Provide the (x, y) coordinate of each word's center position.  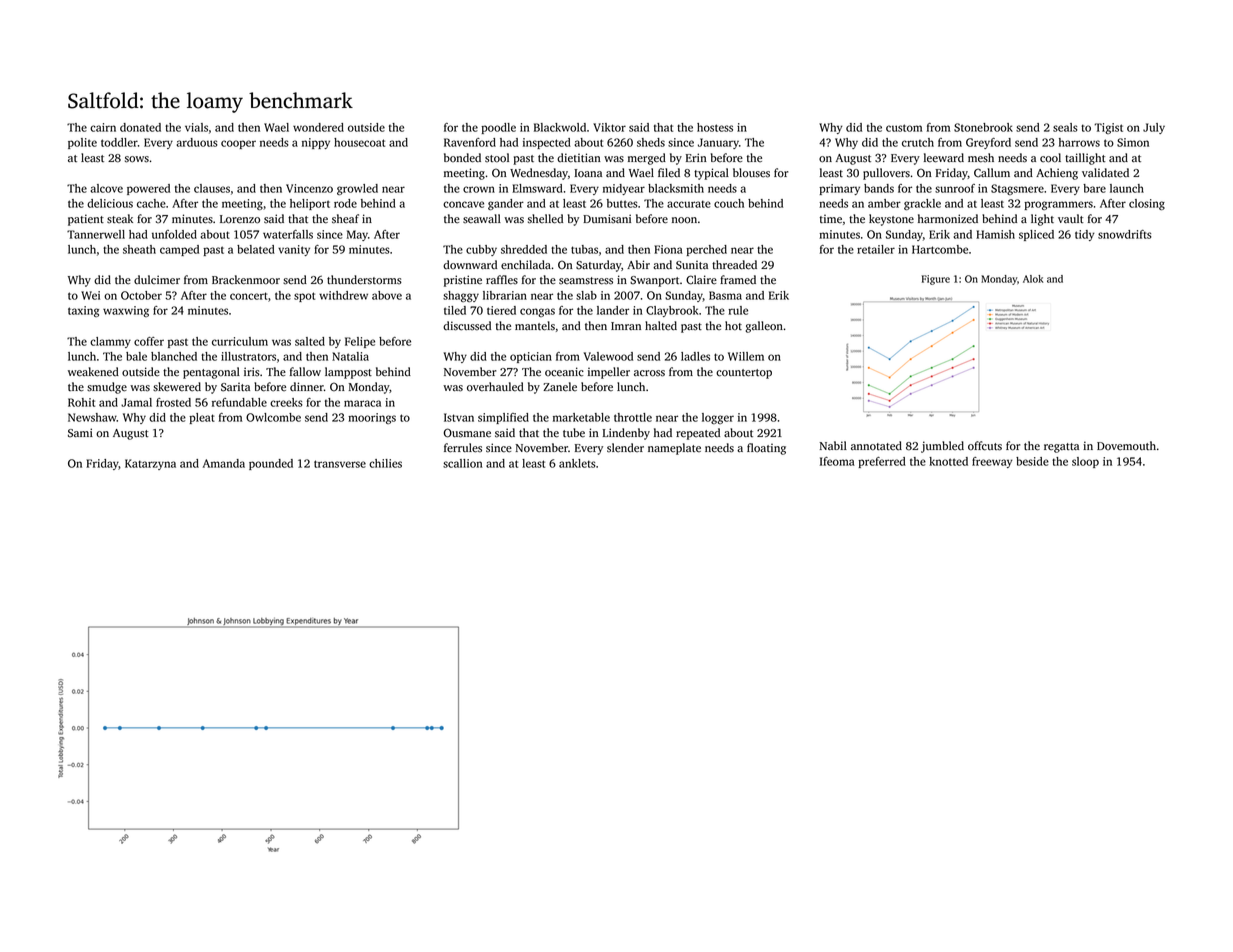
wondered (318, 127)
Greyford (988, 143)
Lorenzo (240, 219)
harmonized (948, 219)
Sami (80, 433)
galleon (764, 327)
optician (531, 357)
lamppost (348, 373)
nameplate (674, 449)
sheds (651, 142)
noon (684, 220)
